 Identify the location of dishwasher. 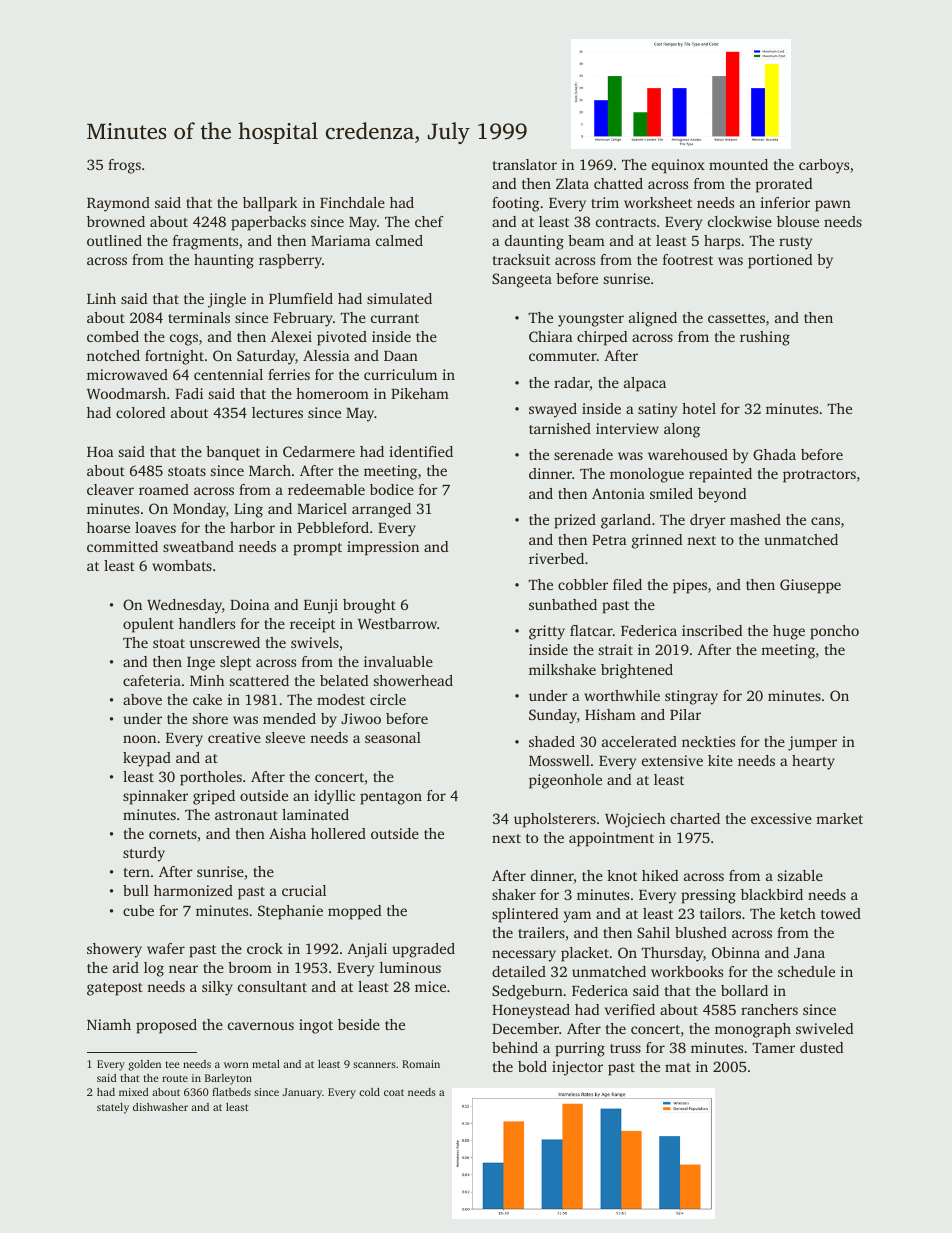
(160, 1107).
